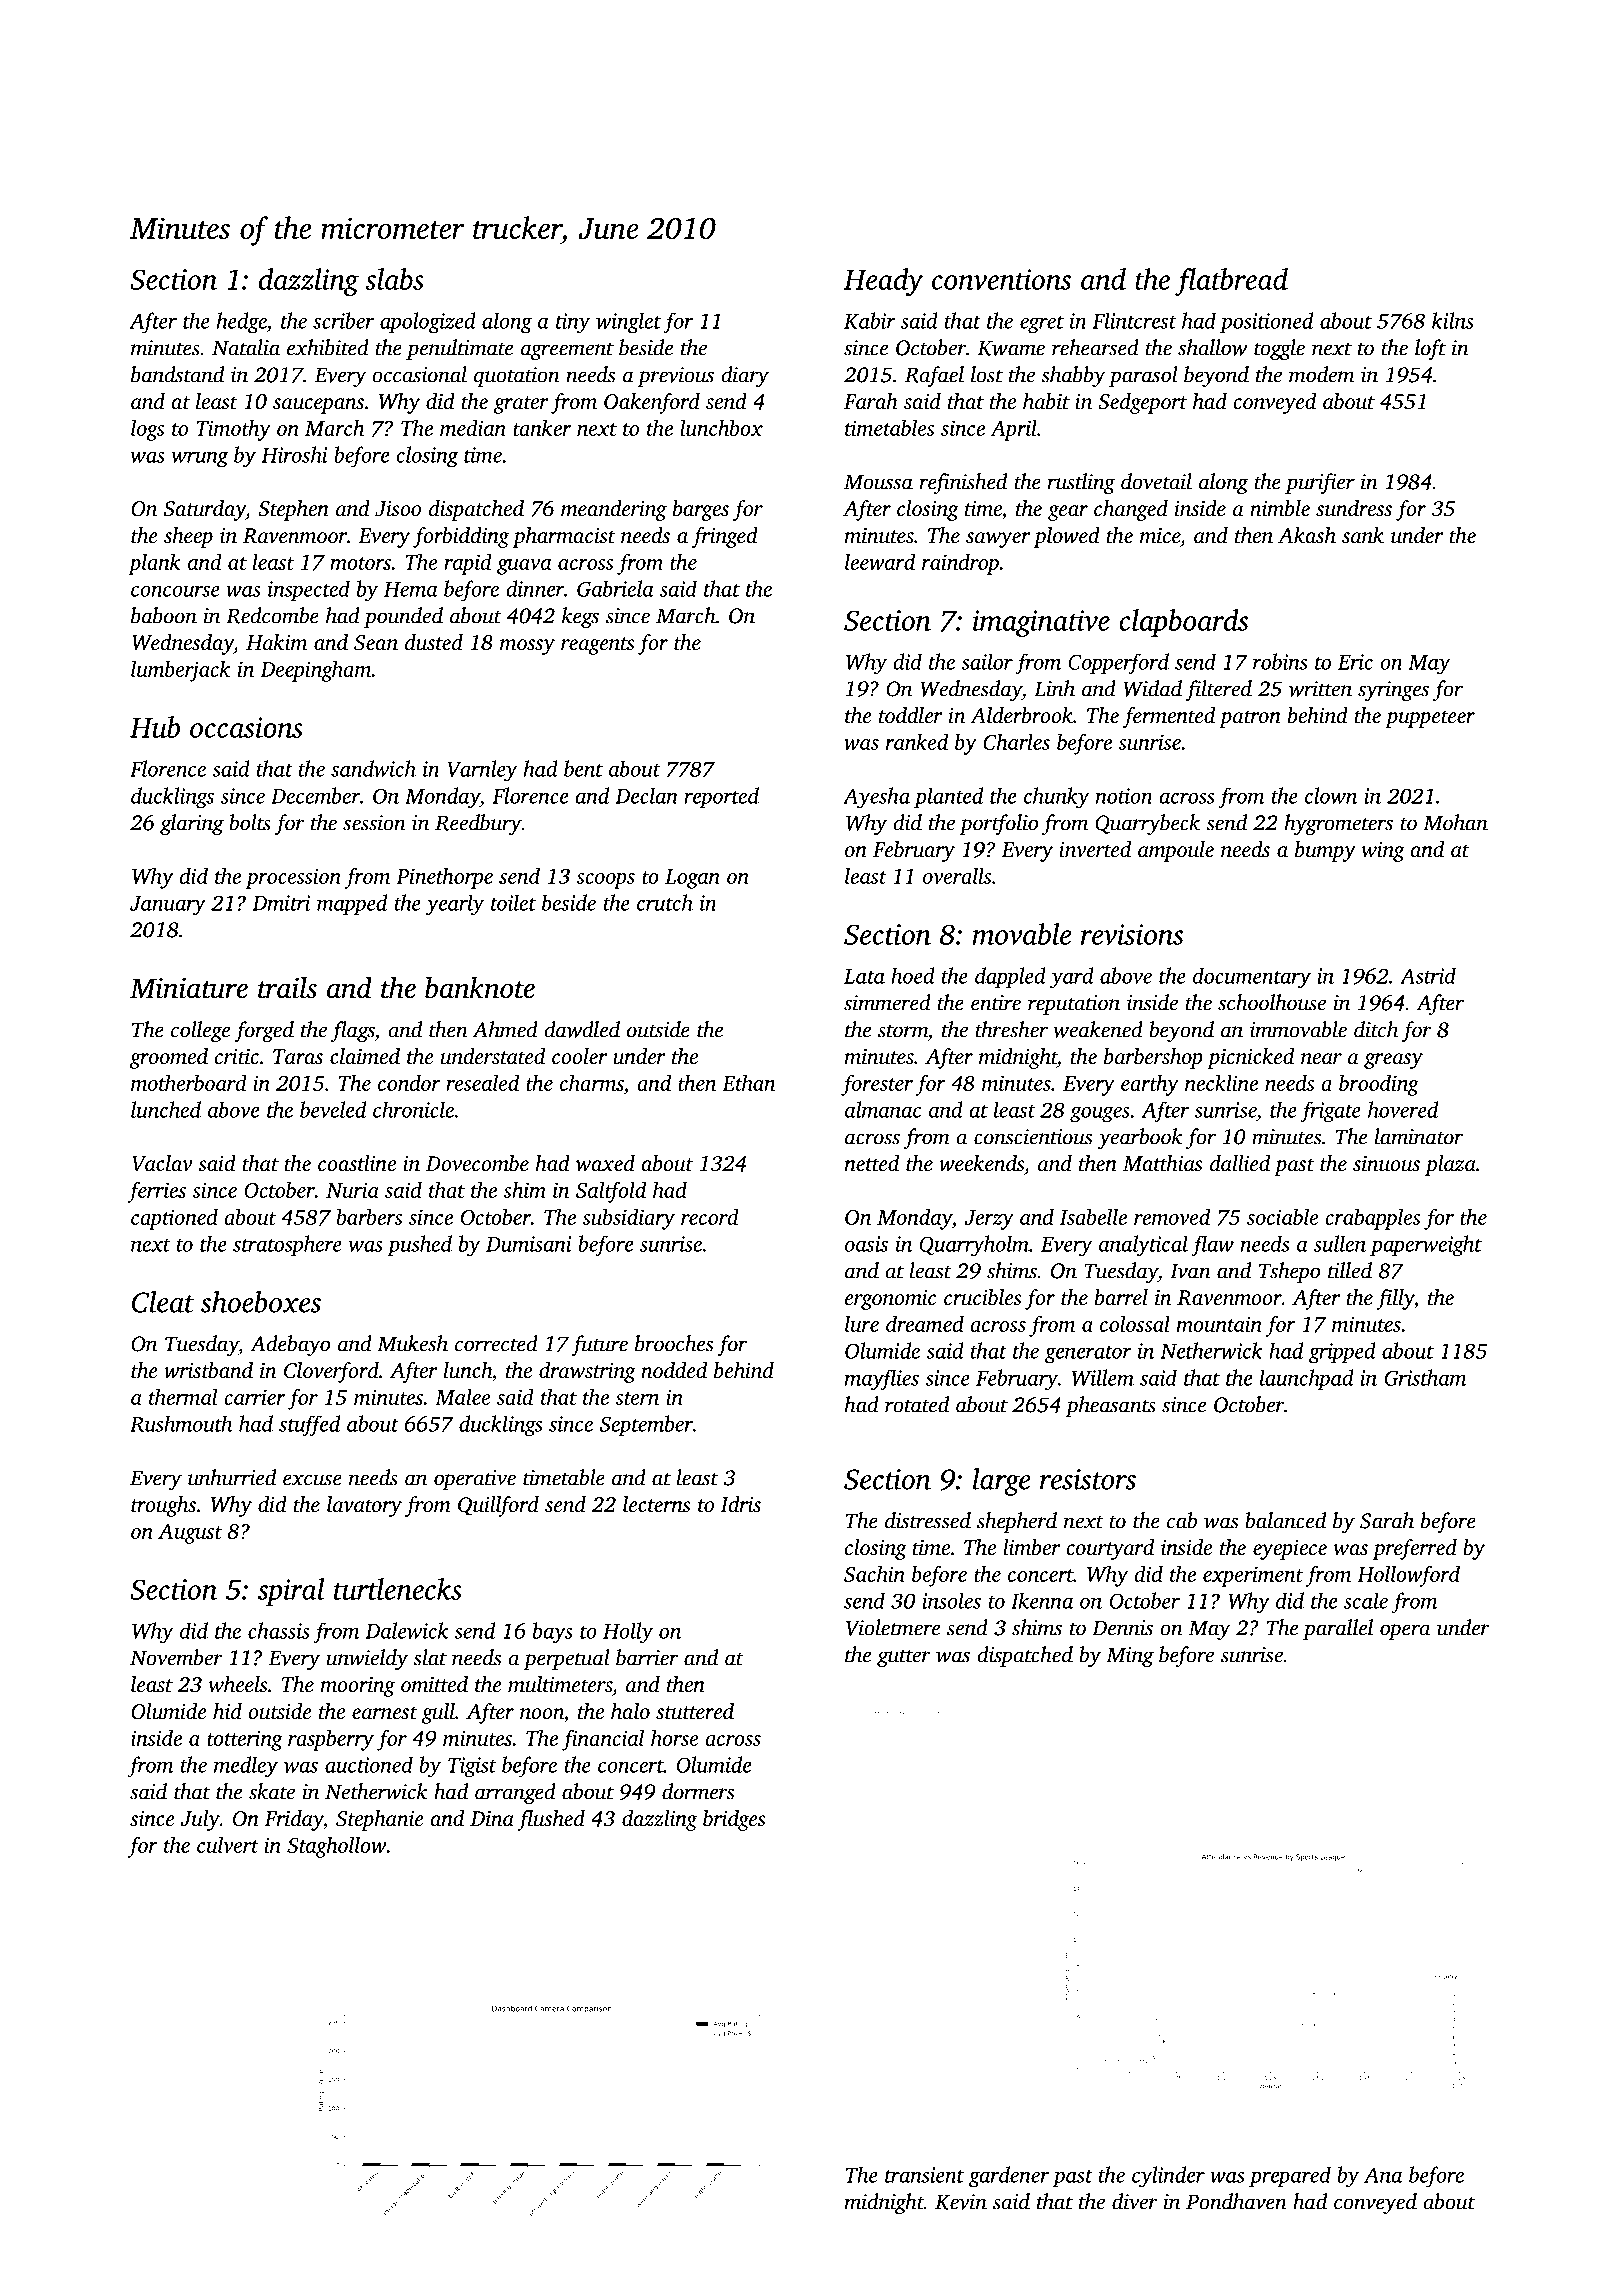  I want to click on bridges, so click(734, 1820).
